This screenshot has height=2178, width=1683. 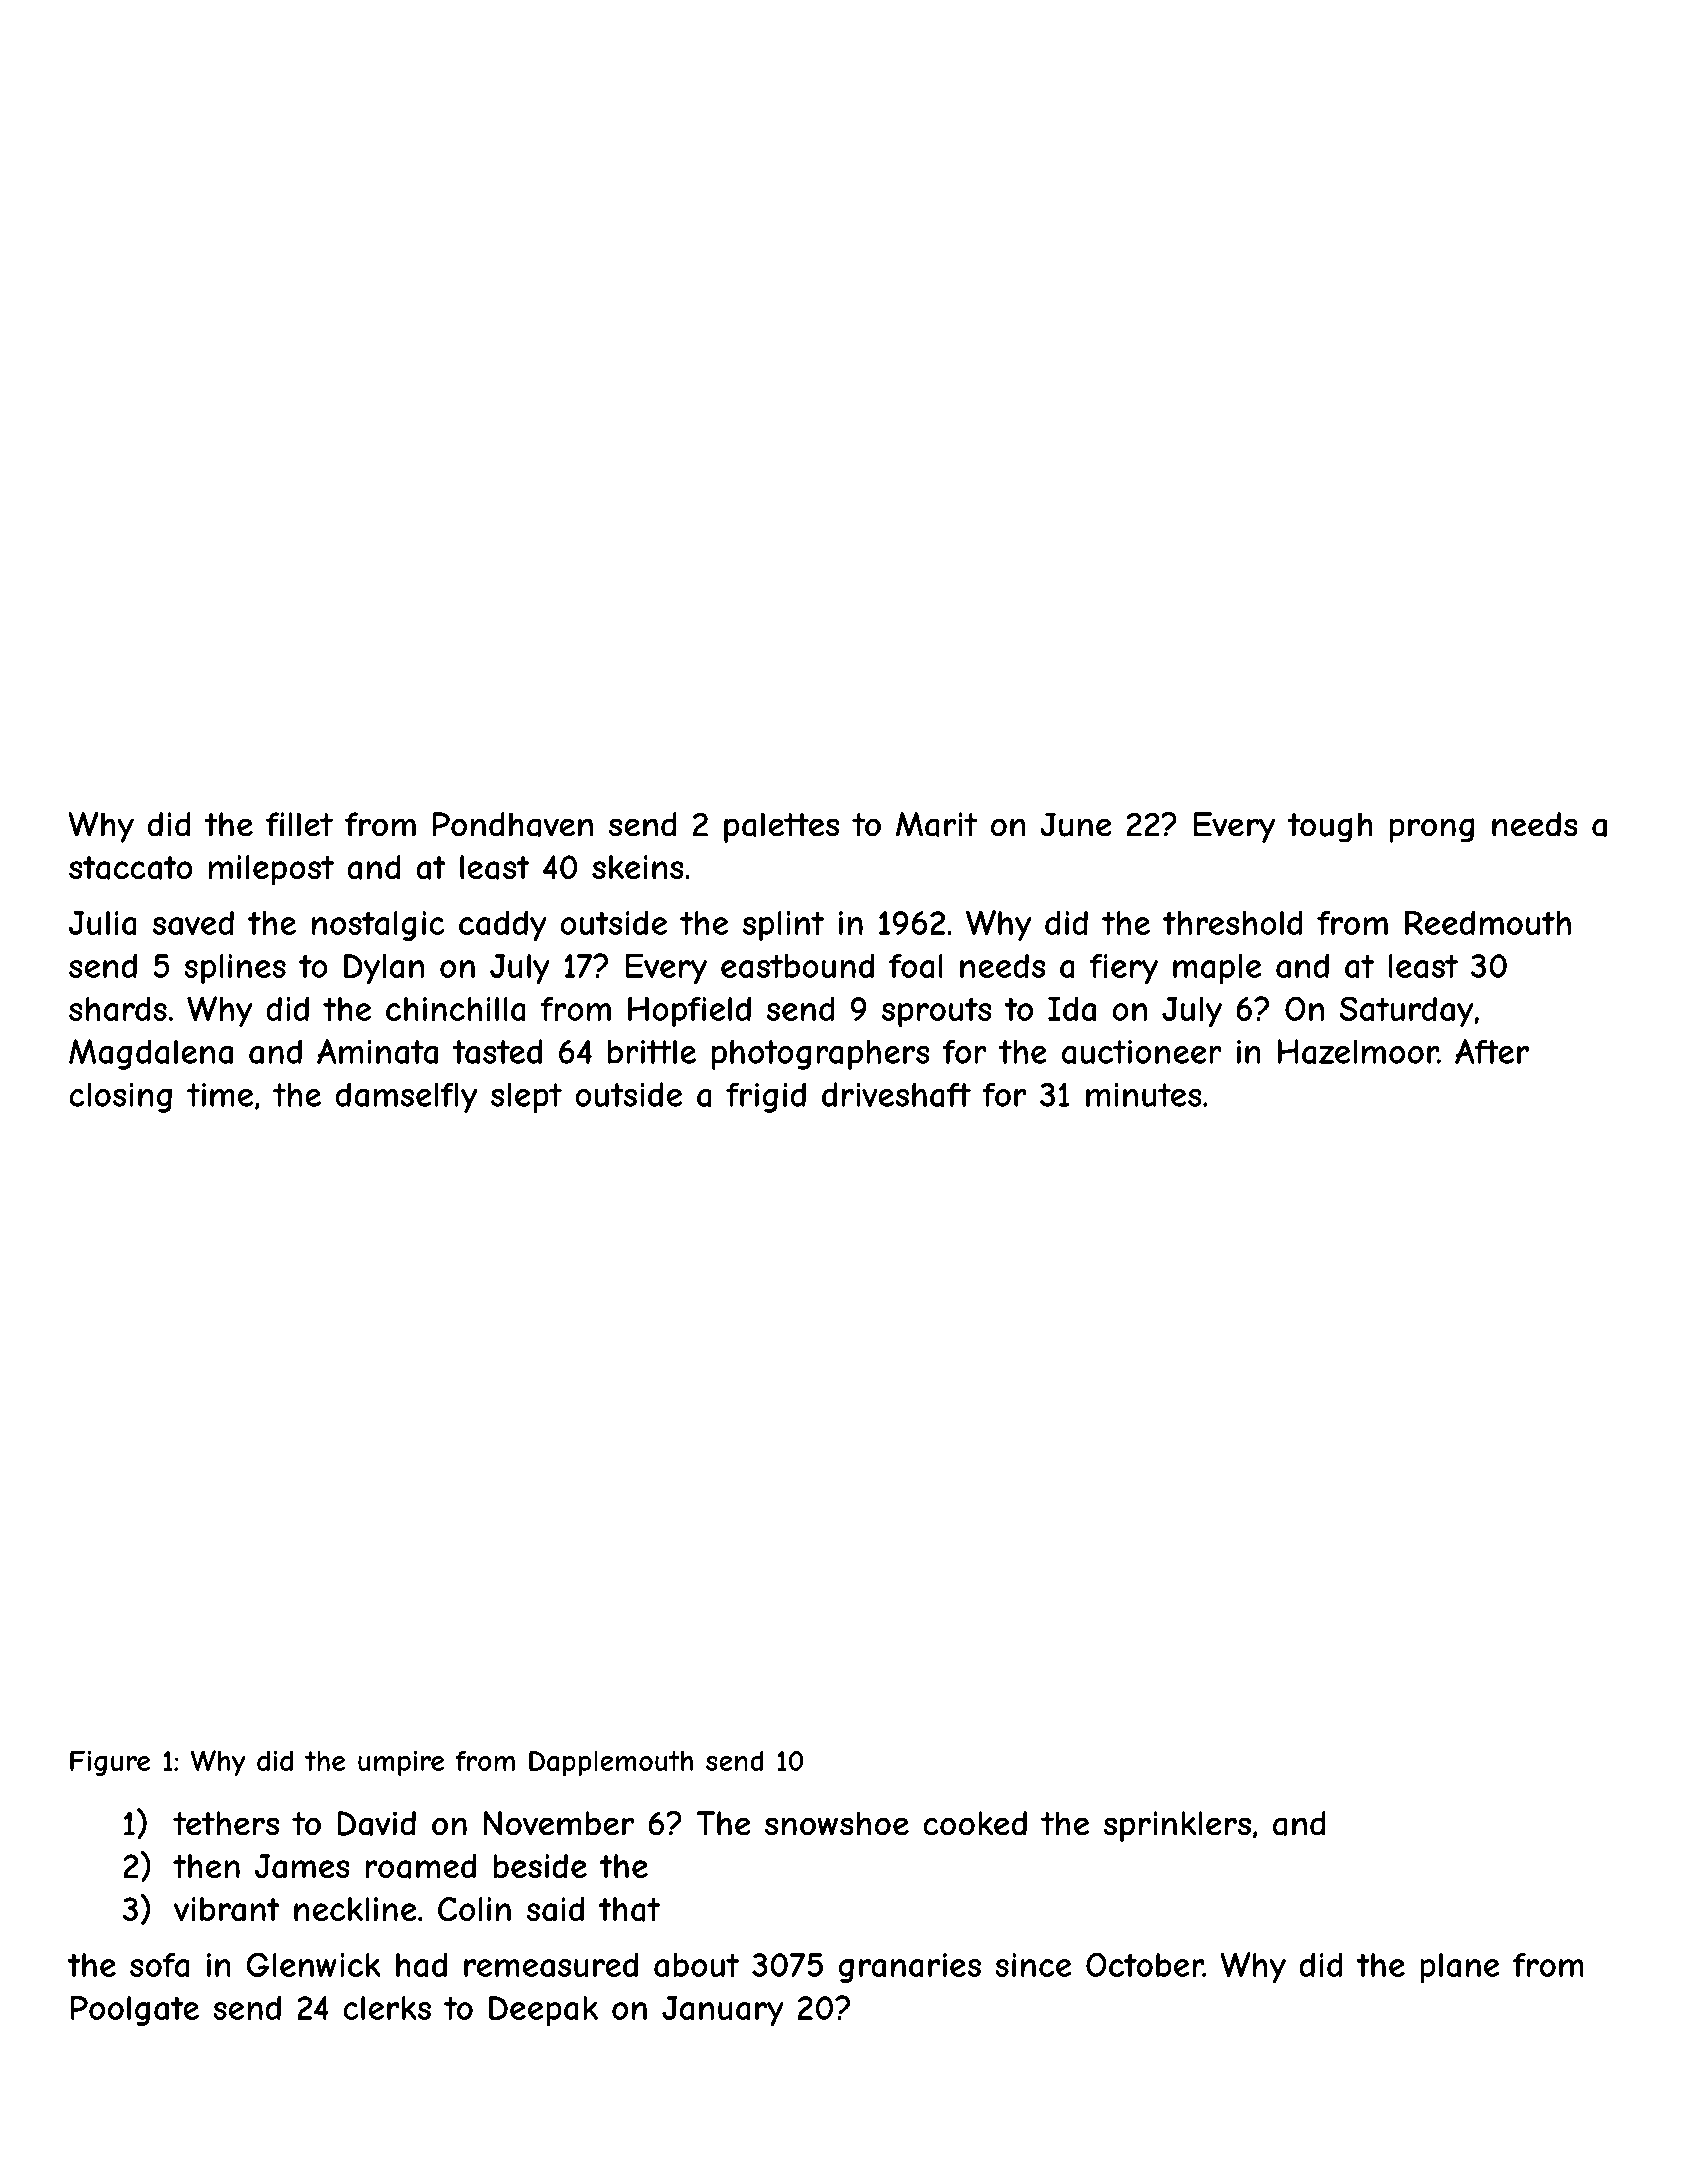 What do you see at coordinates (387, 2008) in the screenshot?
I see `clerks` at bounding box center [387, 2008].
